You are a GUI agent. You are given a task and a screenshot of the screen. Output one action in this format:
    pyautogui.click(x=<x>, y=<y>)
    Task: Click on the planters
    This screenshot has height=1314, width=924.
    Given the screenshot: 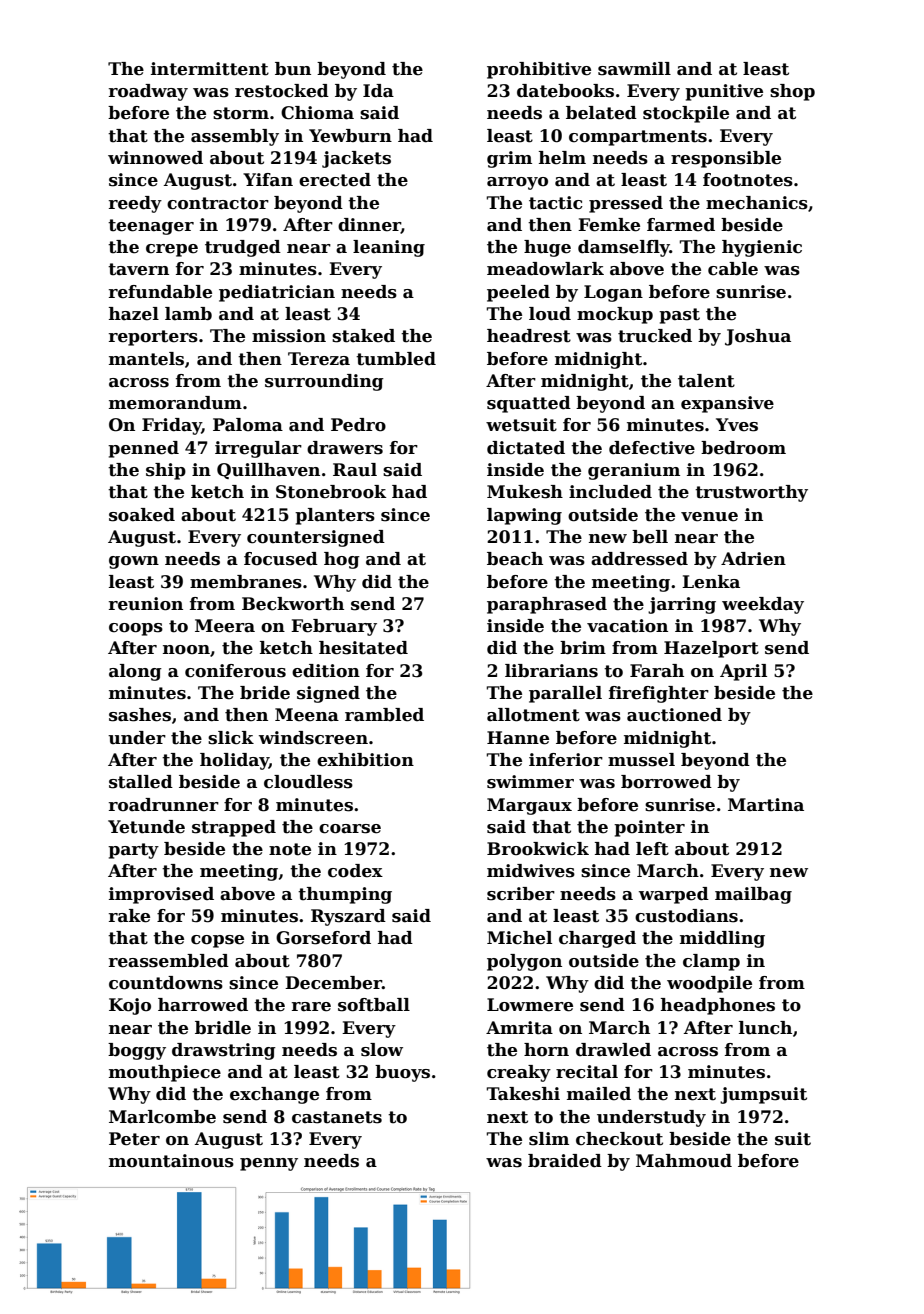 What is the action you would take?
    pyautogui.click(x=335, y=516)
